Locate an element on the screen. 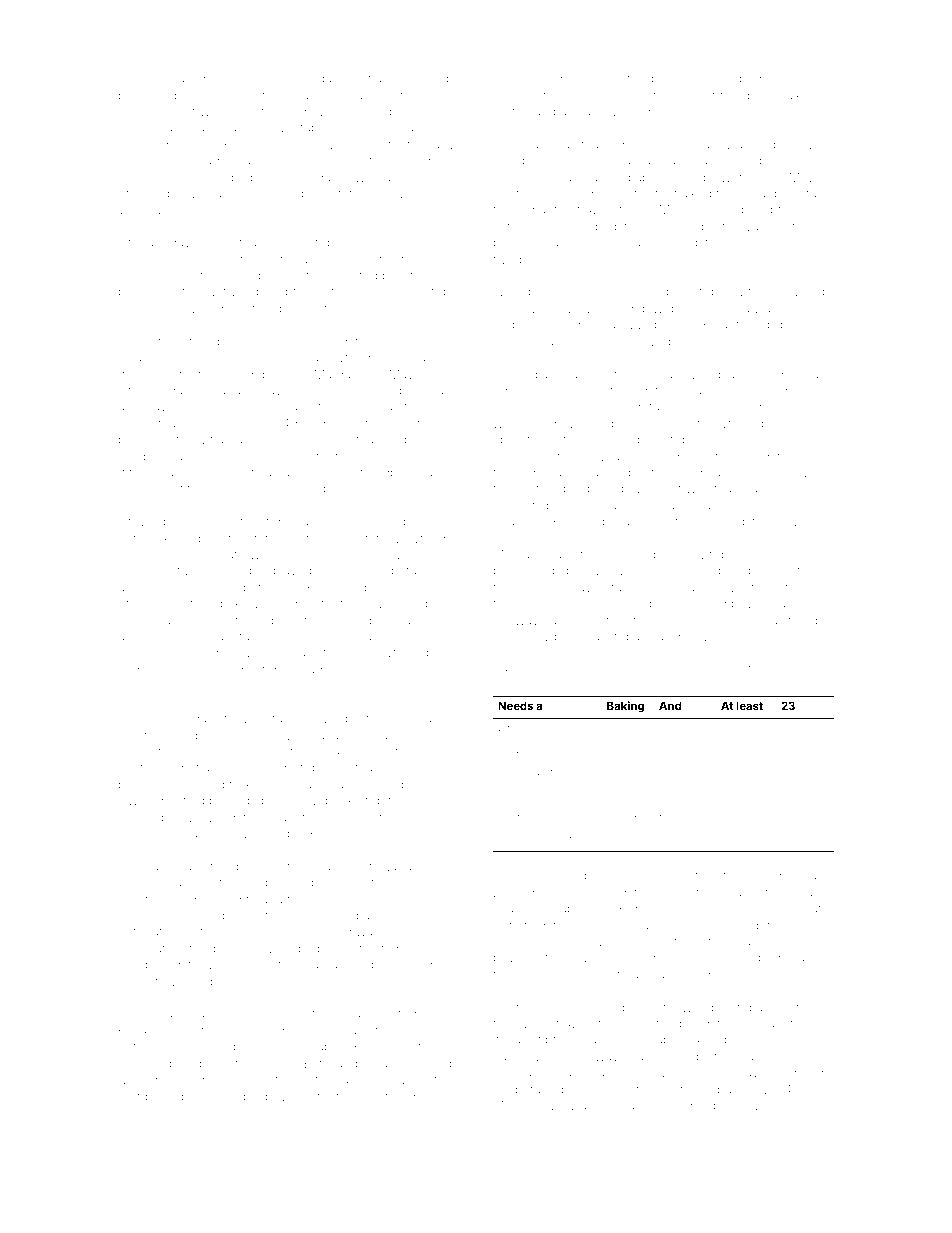 This screenshot has width=952, height=1233. sweatband is located at coordinates (272, 472).
